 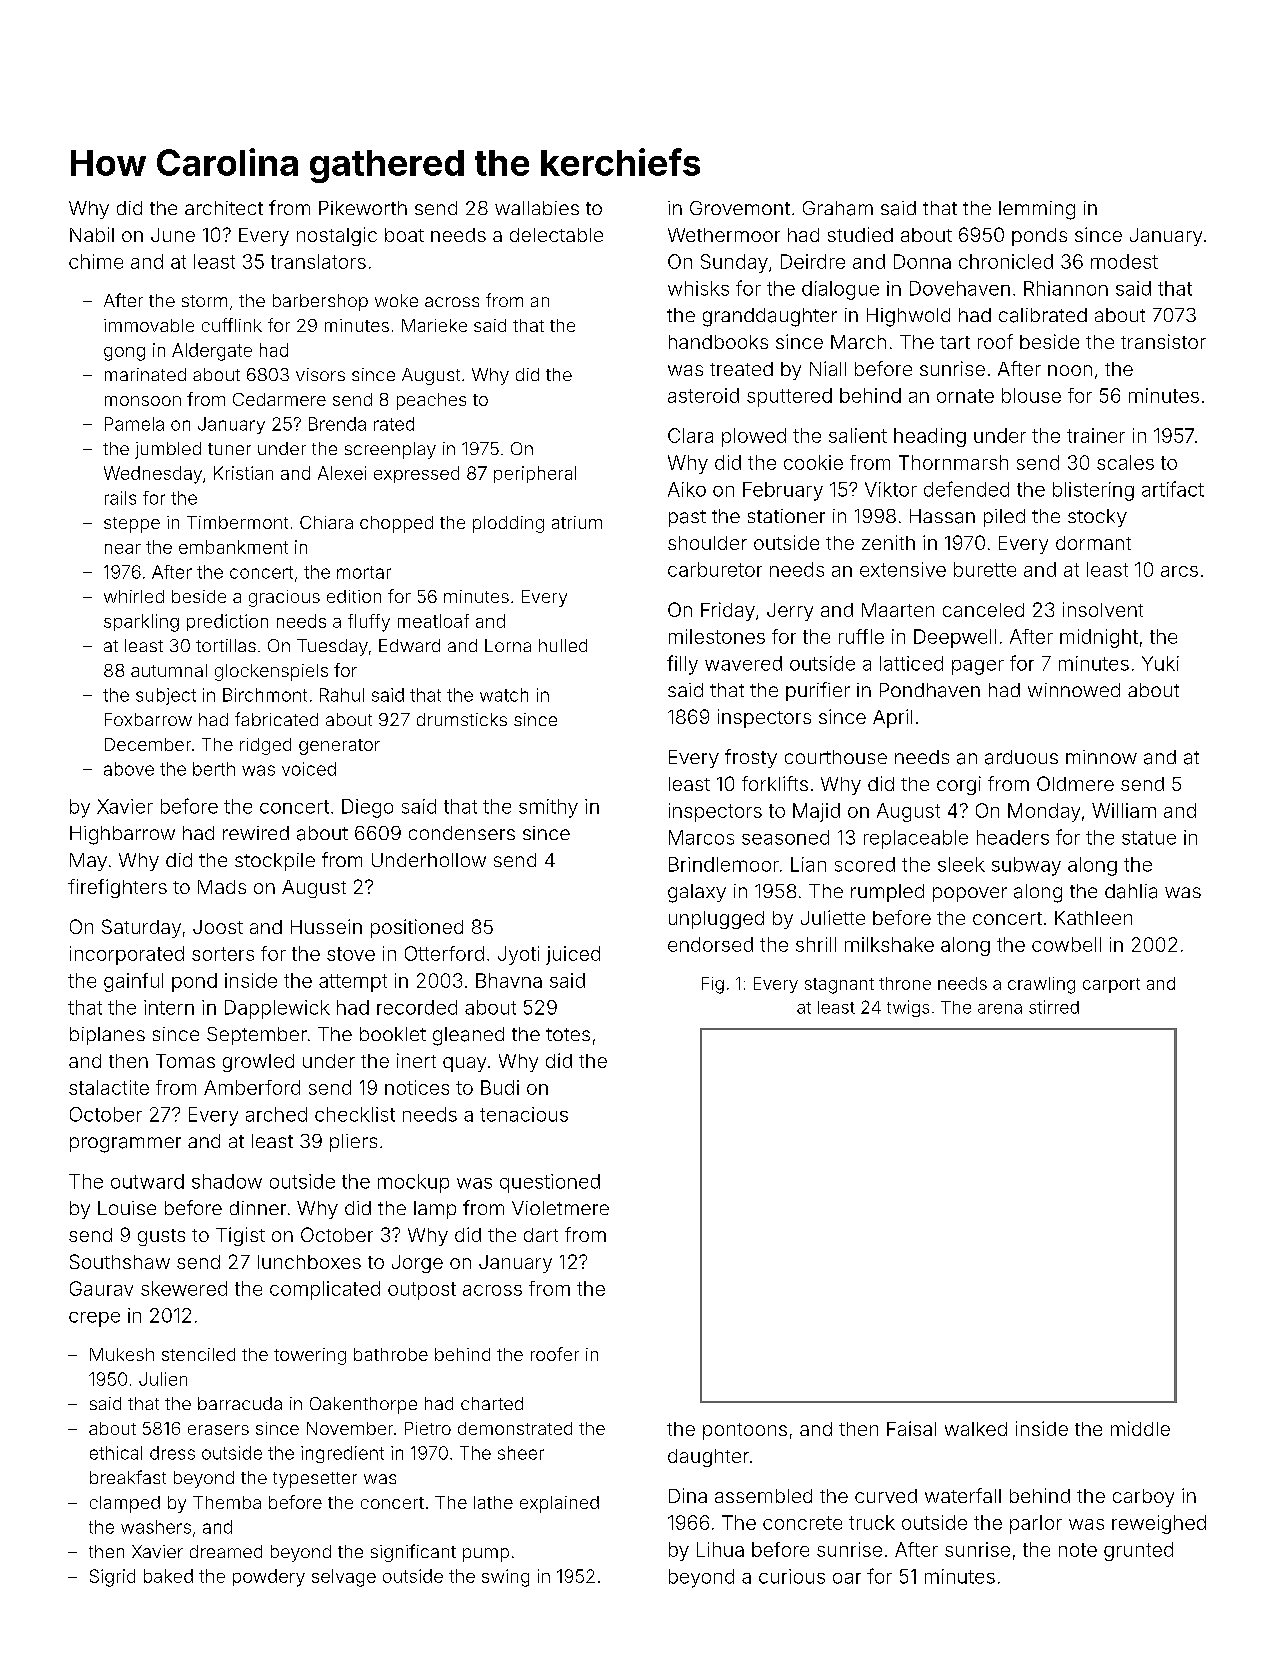 What do you see at coordinates (141, 623) in the image?
I see `sparkling` at bounding box center [141, 623].
